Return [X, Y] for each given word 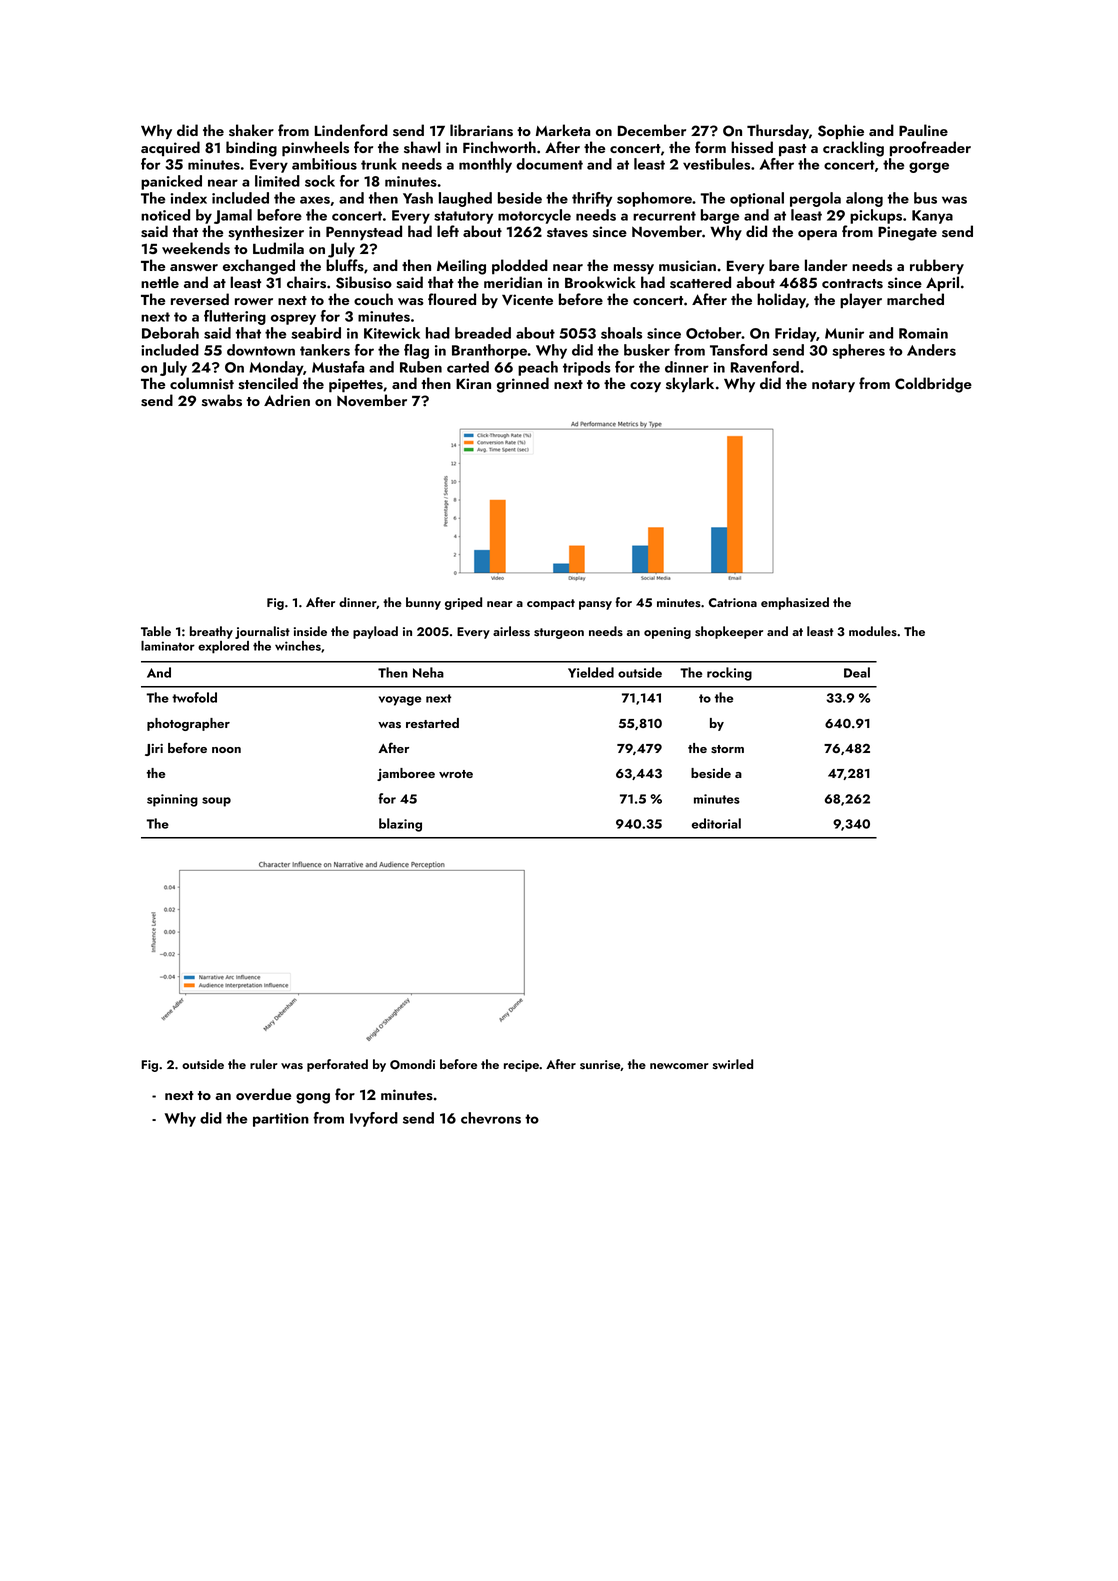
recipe [521, 1066]
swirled [733, 1064]
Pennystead [364, 233]
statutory [463, 217]
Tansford [738, 350]
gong [313, 1098]
